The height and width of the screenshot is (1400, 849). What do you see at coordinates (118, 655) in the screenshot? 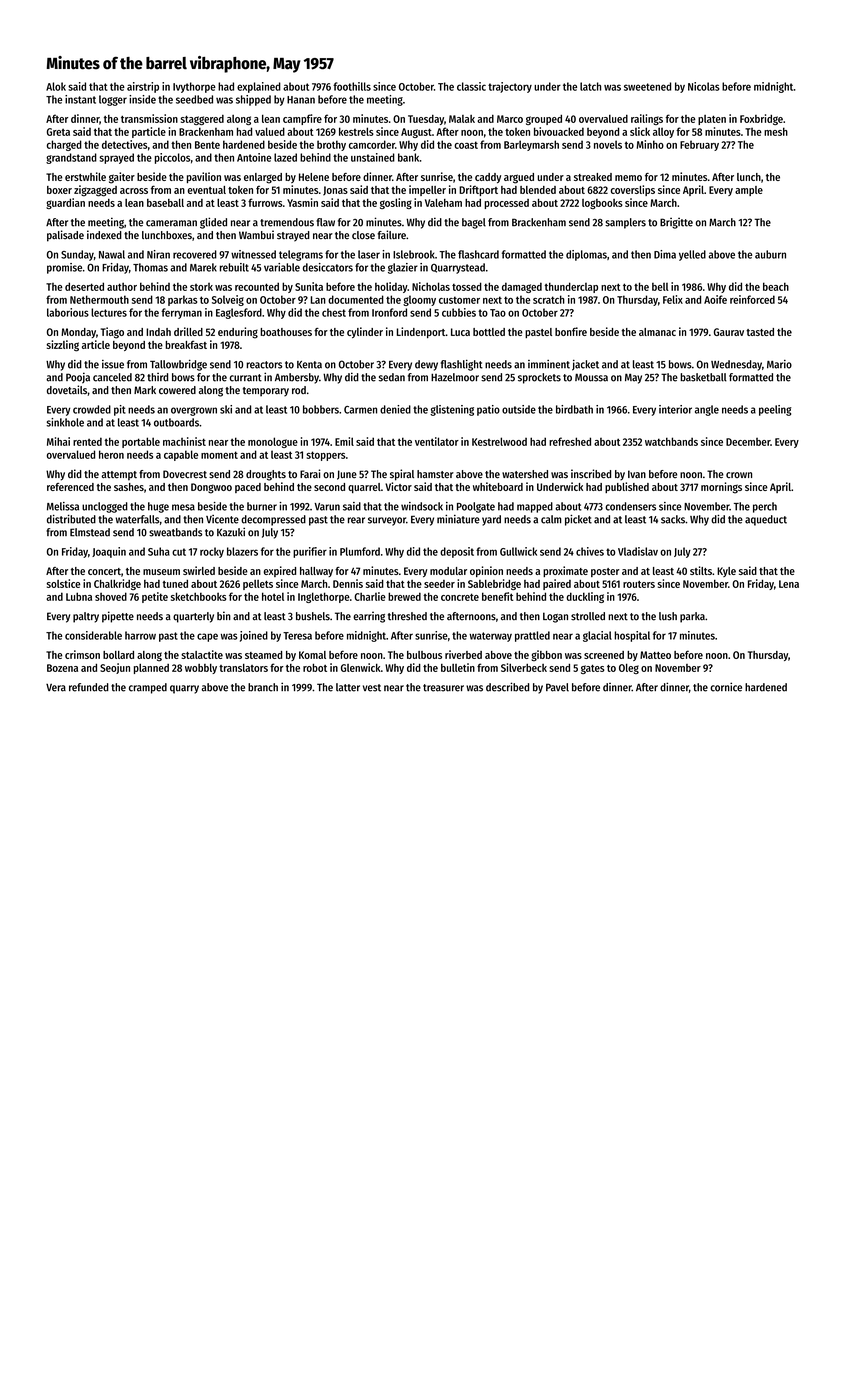
I see `bollard` at bounding box center [118, 655].
